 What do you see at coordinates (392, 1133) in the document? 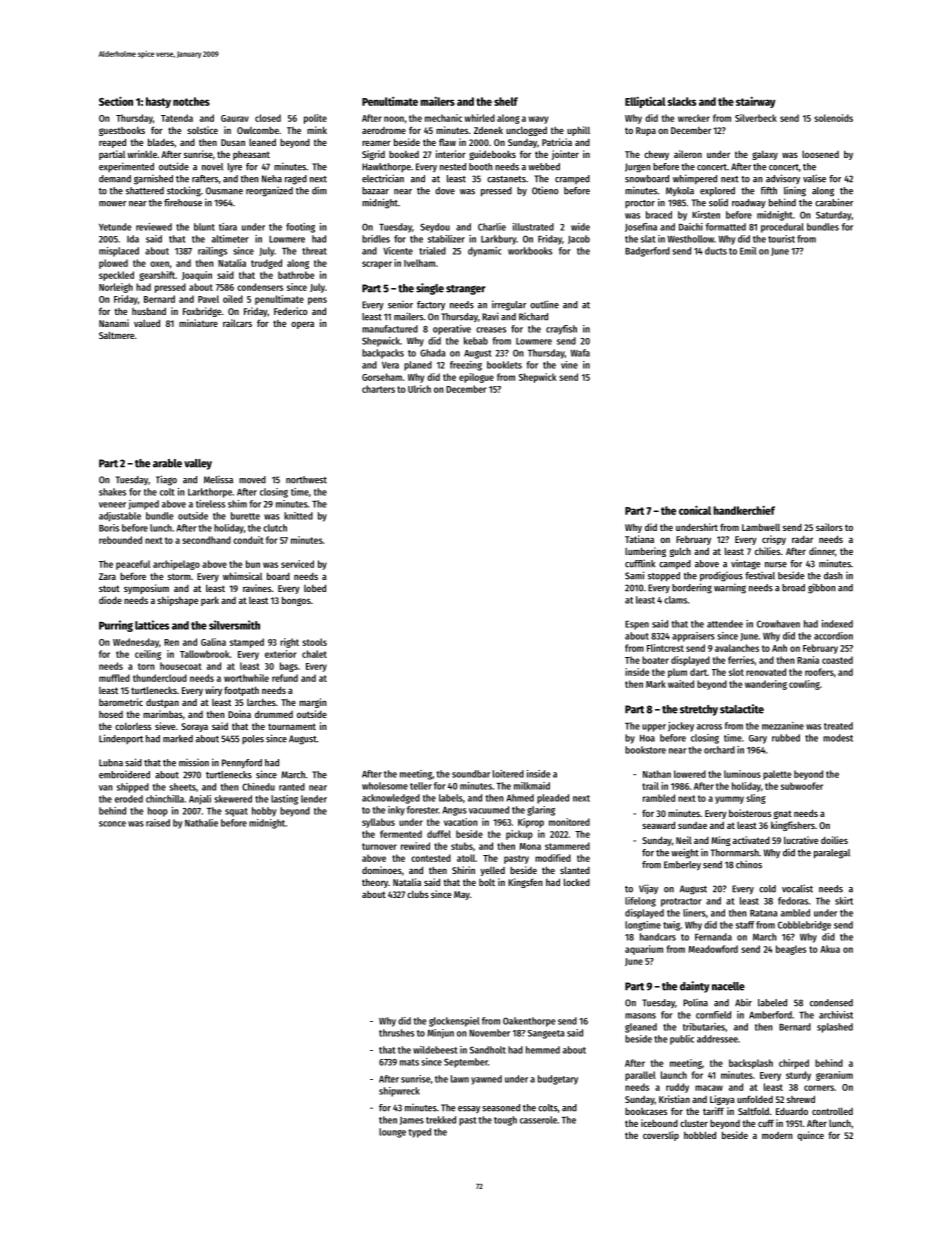
I see `lounge` at bounding box center [392, 1133].
